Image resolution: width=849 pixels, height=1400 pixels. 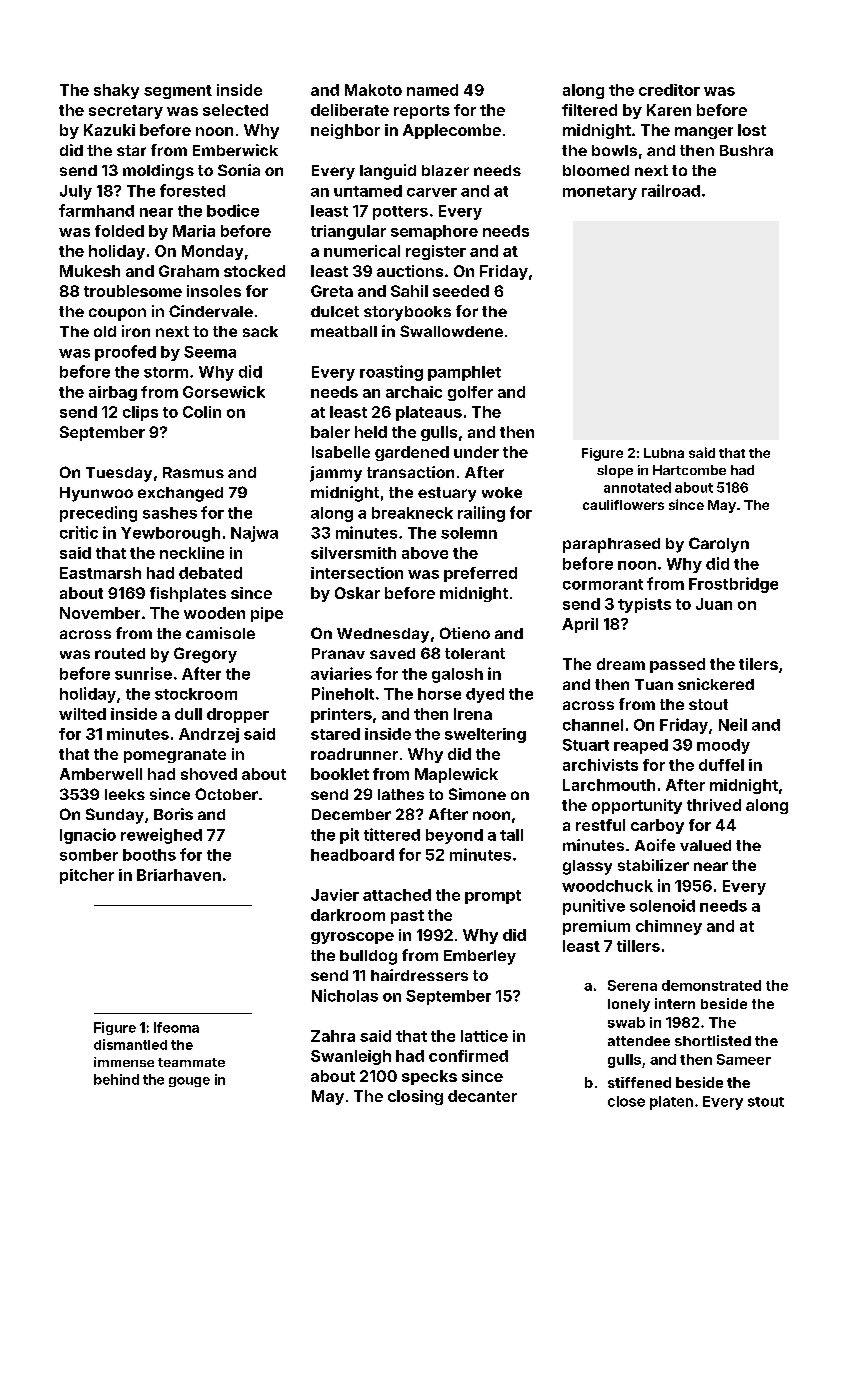 What do you see at coordinates (113, 393) in the document?
I see `airbag` at bounding box center [113, 393].
